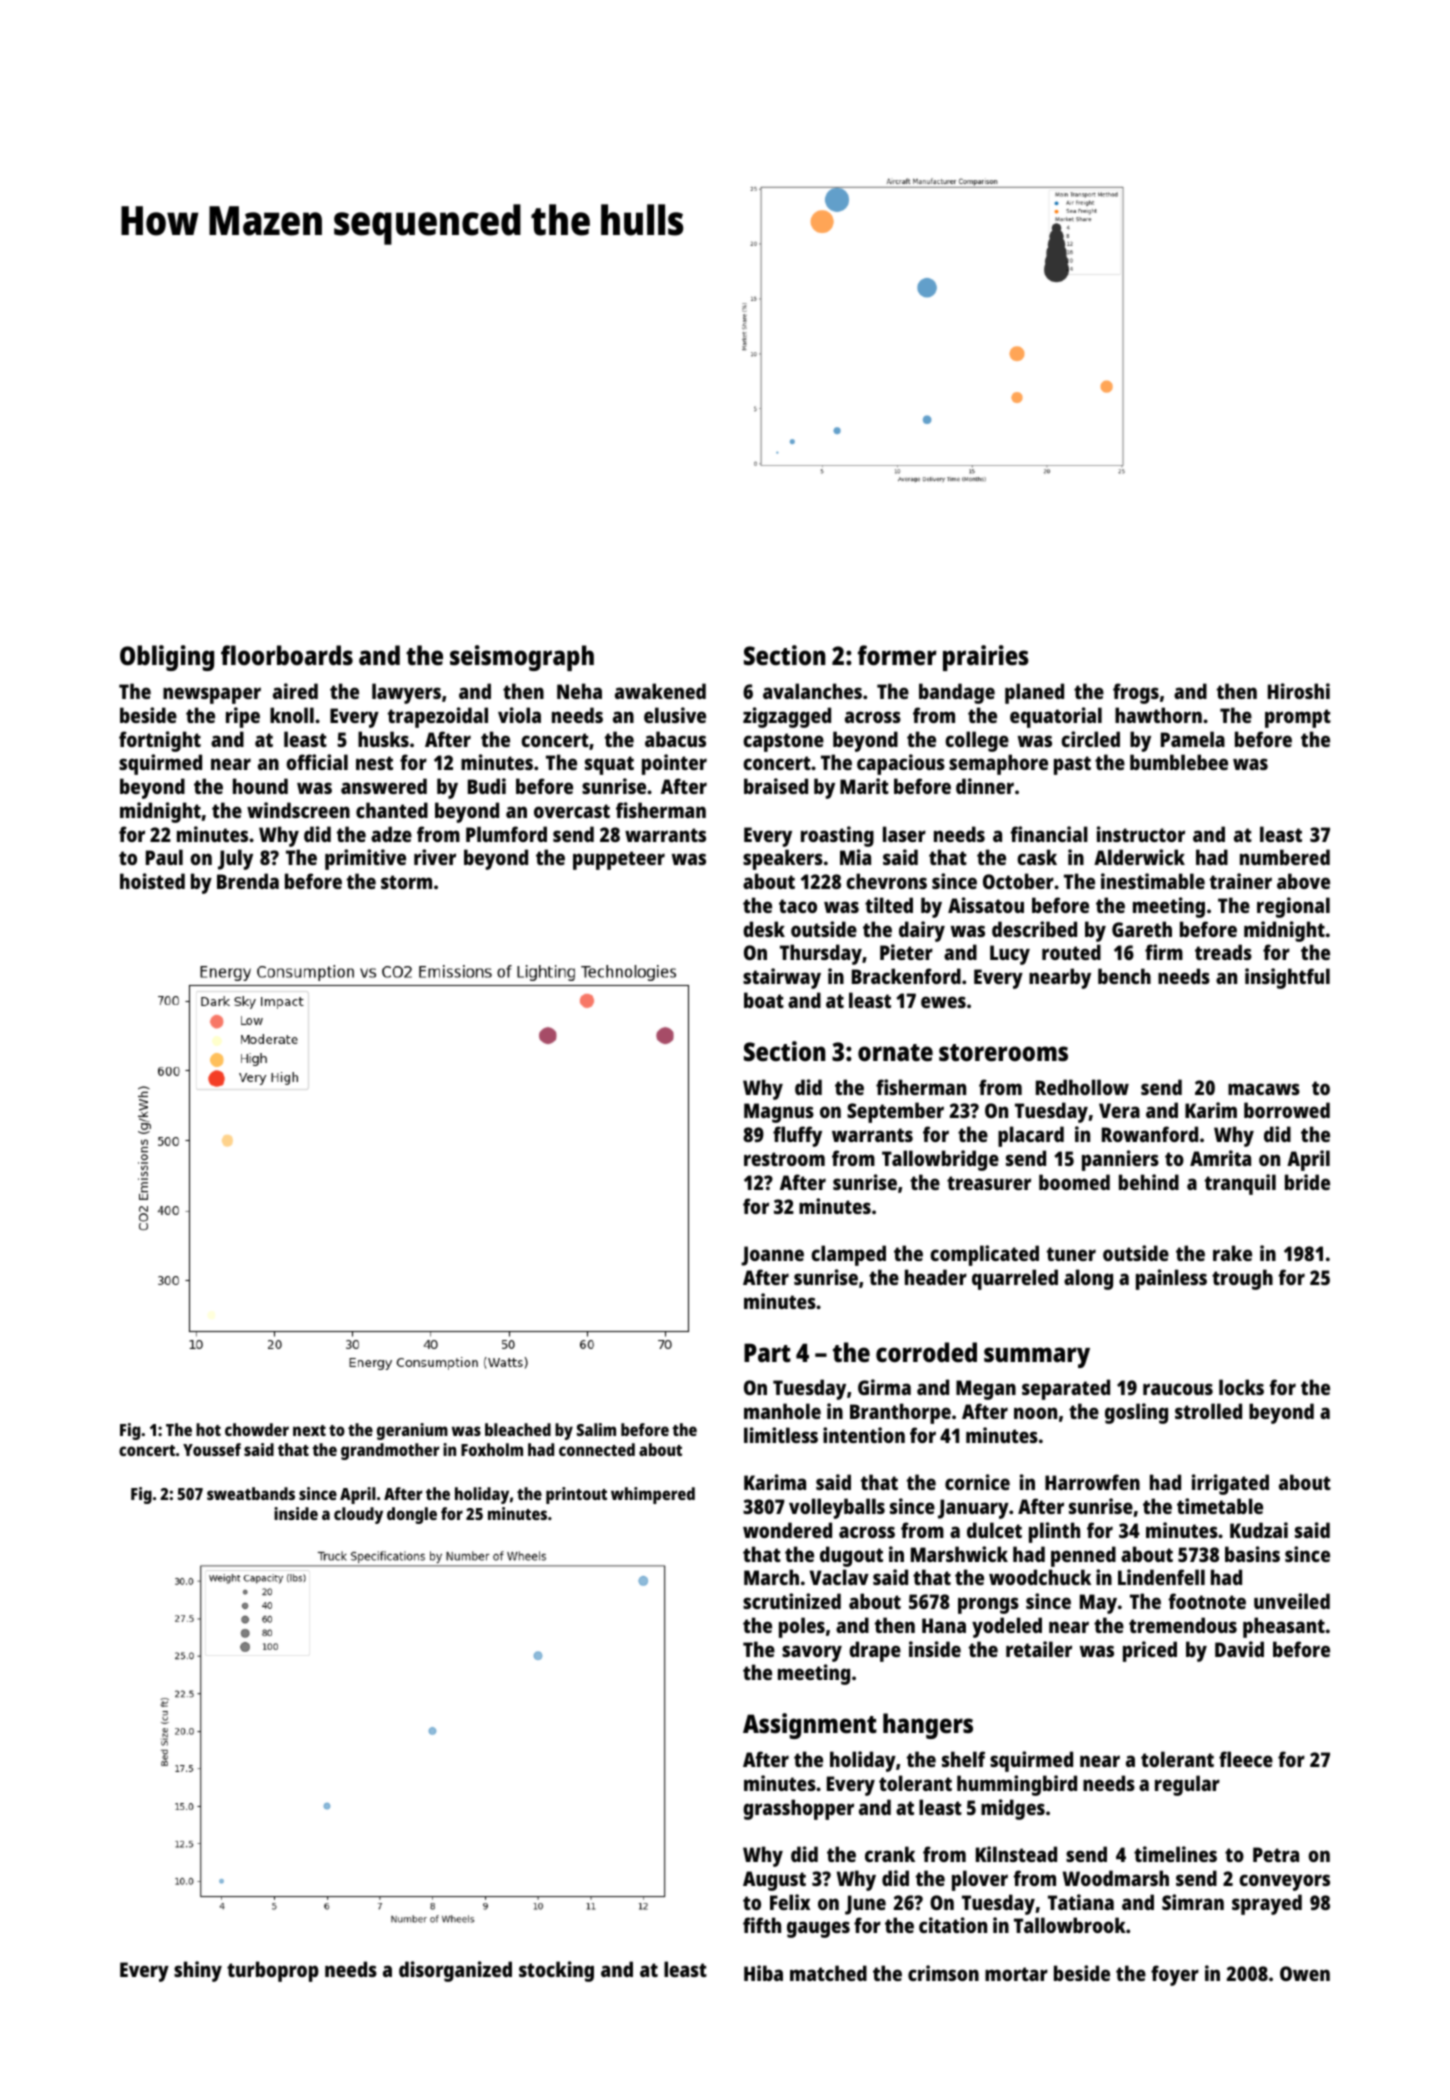 The height and width of the document is (2100, 1450). I want to click on Joanne, so click(772, 1256).
